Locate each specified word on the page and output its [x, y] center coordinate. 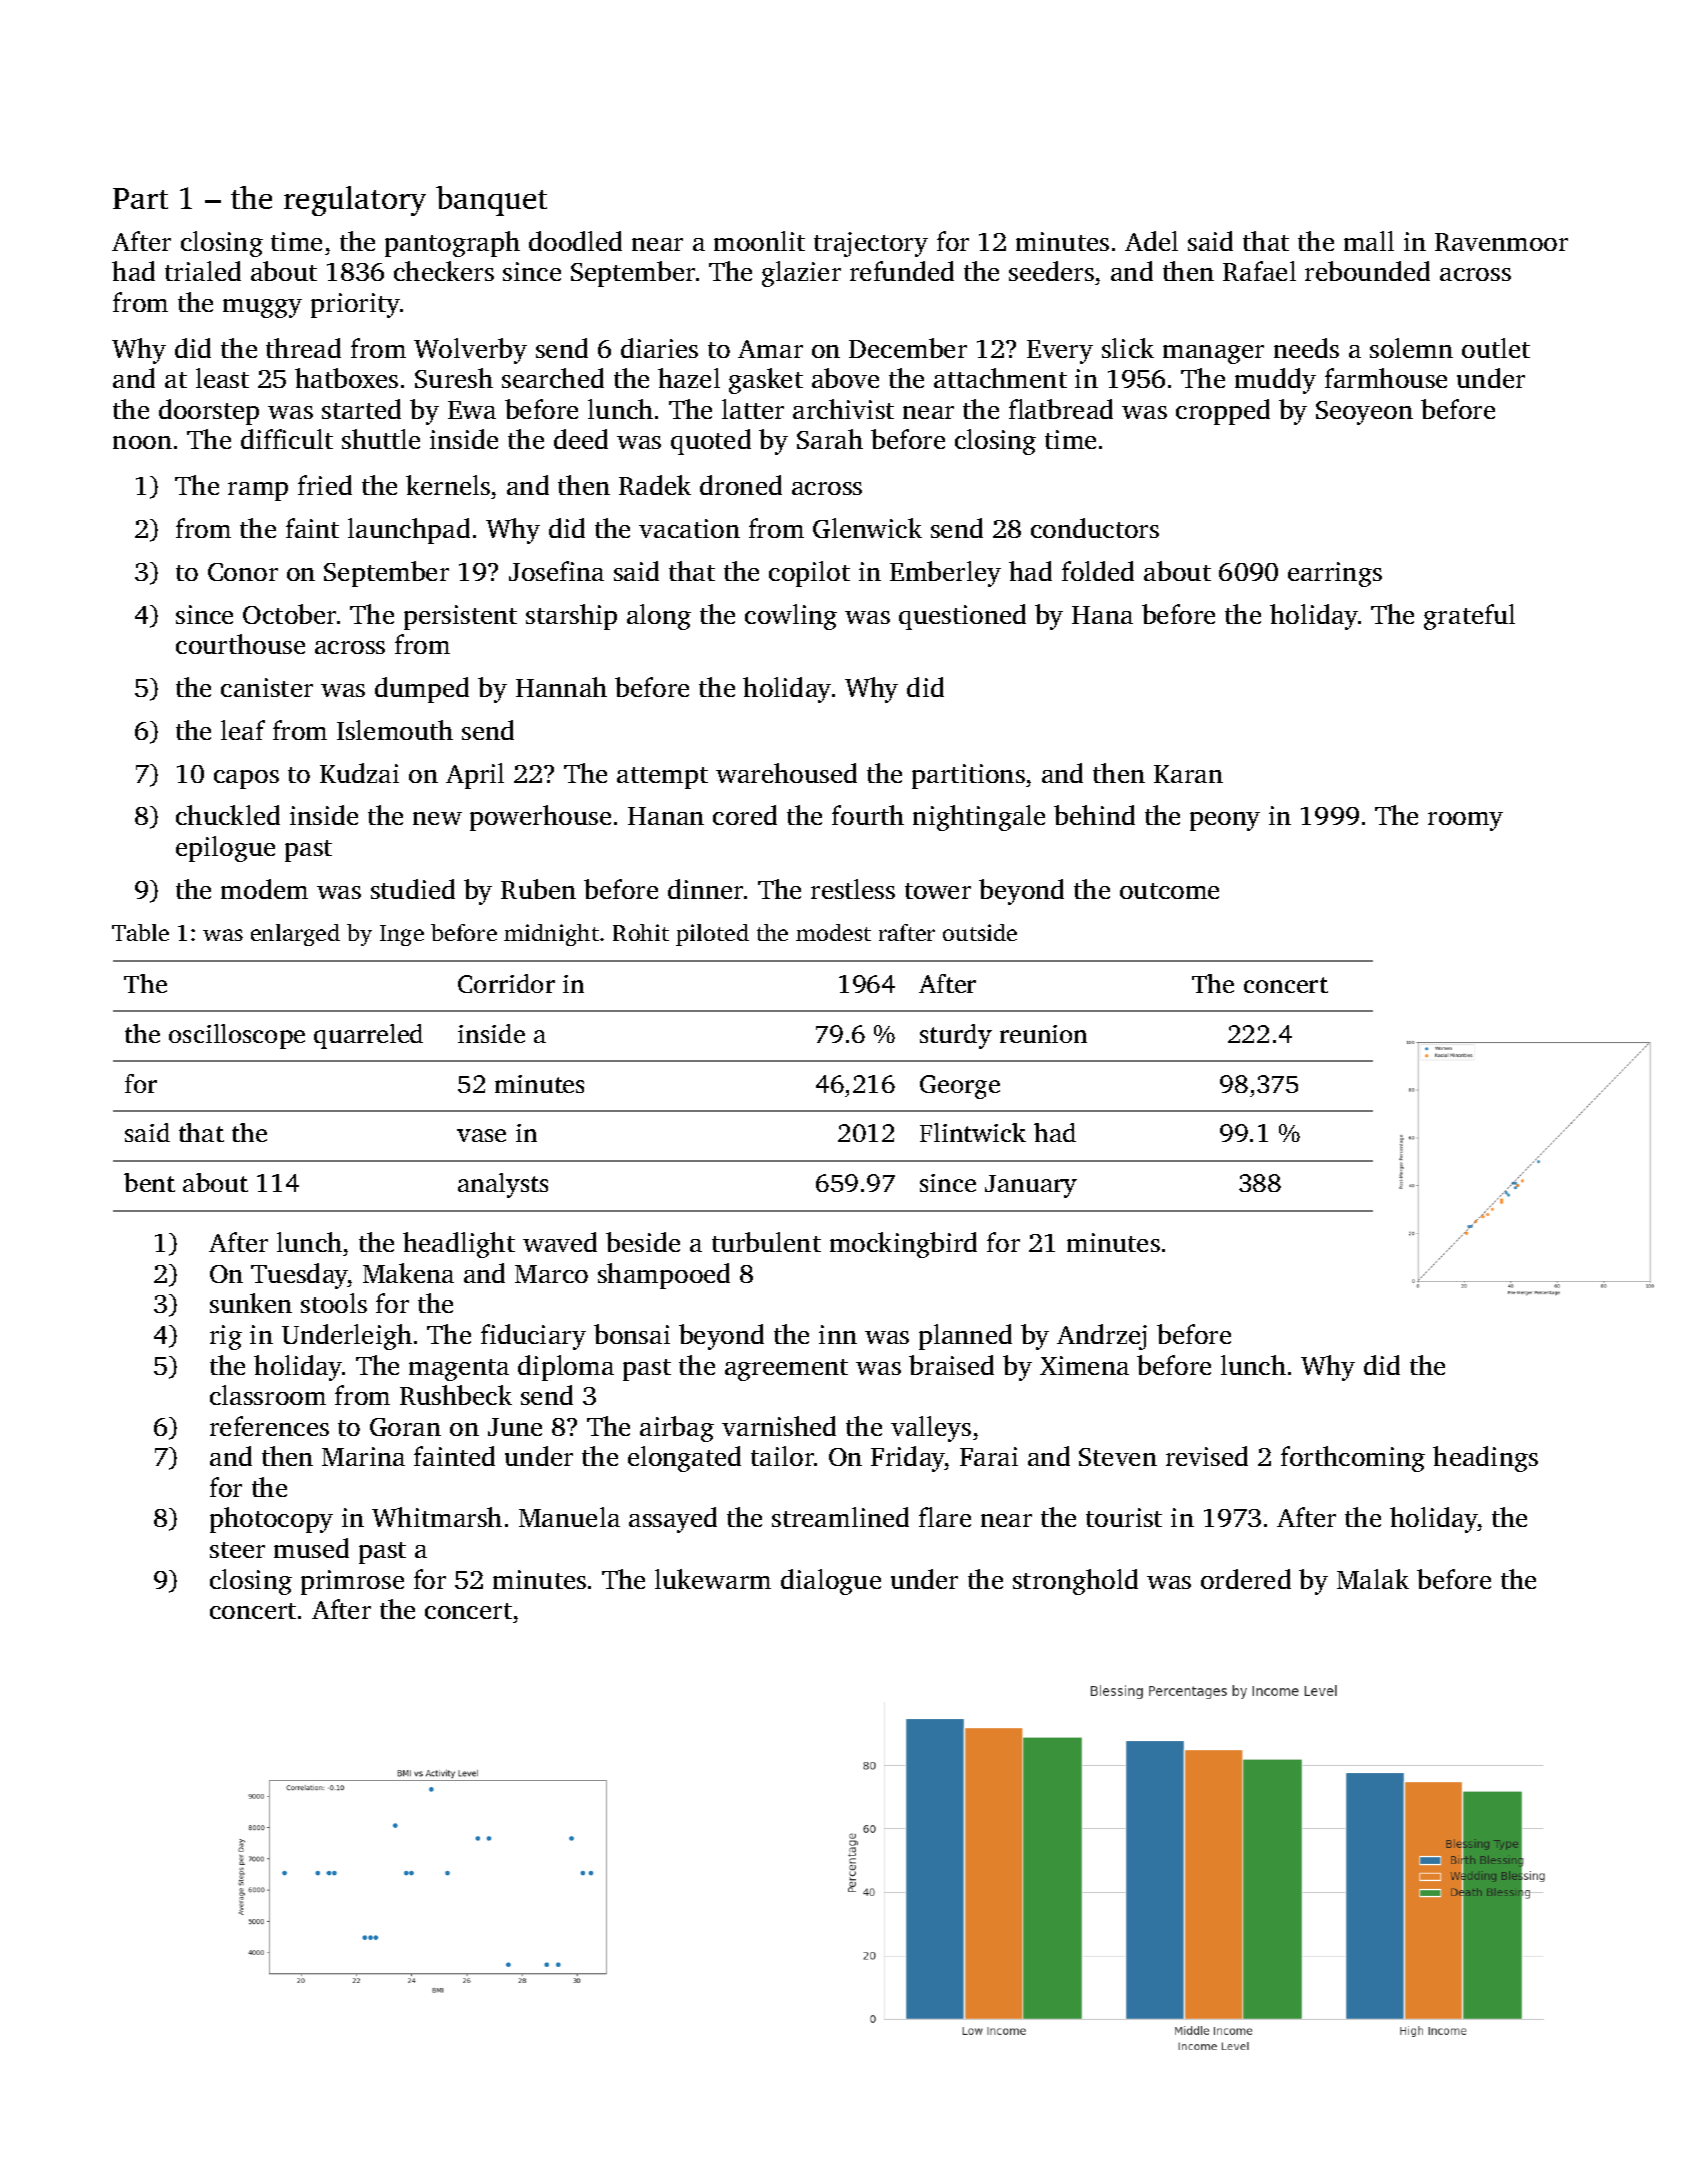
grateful [1469, 617]
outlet [1496, 348]
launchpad [409, 531]
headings [1485, 1459]
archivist [843, 409]
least [222, 378]
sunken [251, 1303]
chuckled [228, 815]
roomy [1465, 821]
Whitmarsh [437, 1517]
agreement [786, 1370]
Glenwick [867, 528]
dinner [705, 889]
